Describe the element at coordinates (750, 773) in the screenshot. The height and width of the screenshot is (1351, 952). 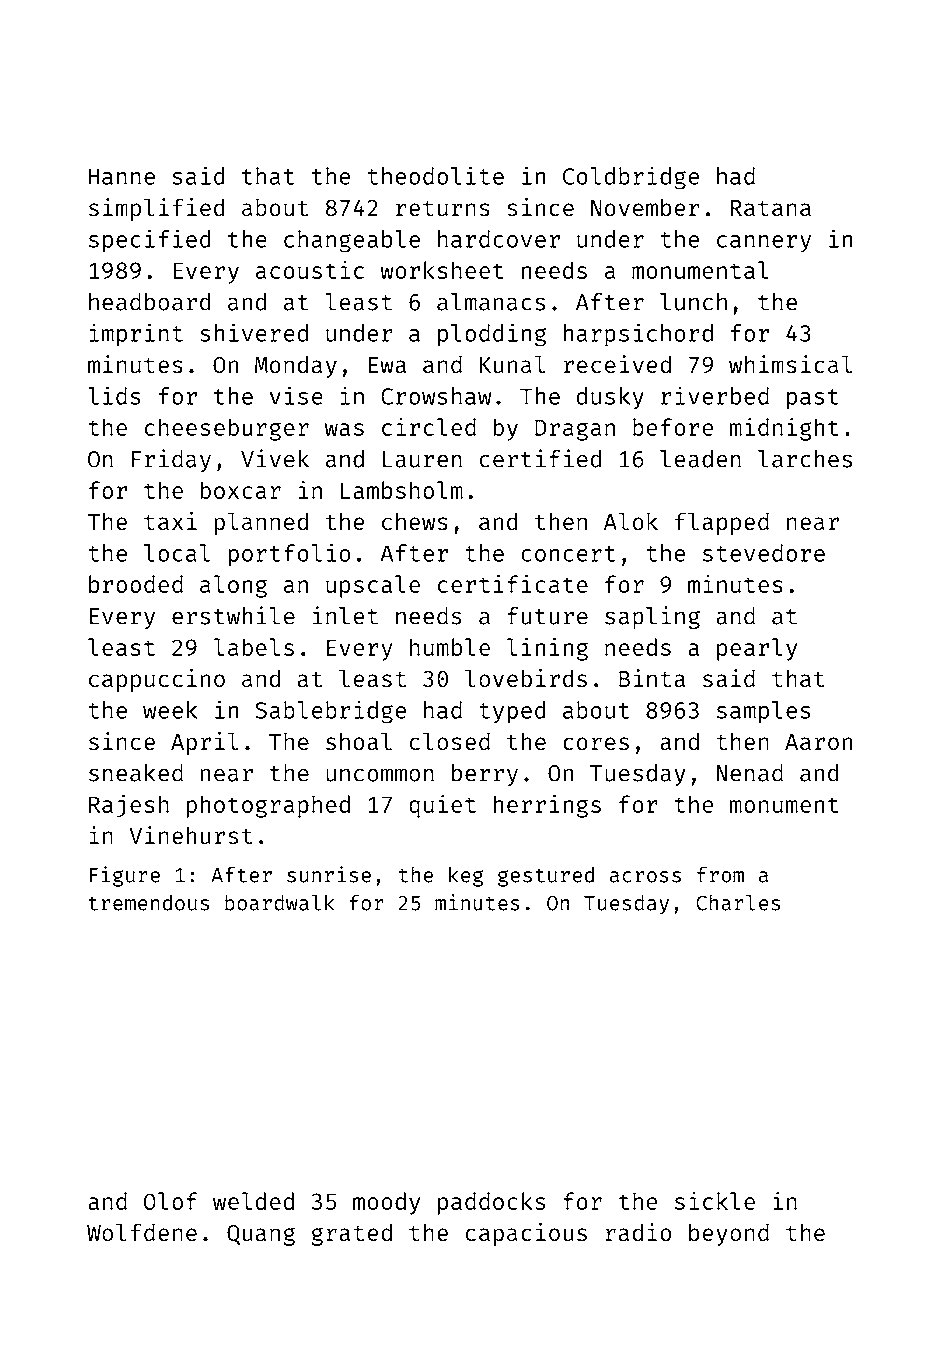
I see `Nenad` at that location.
